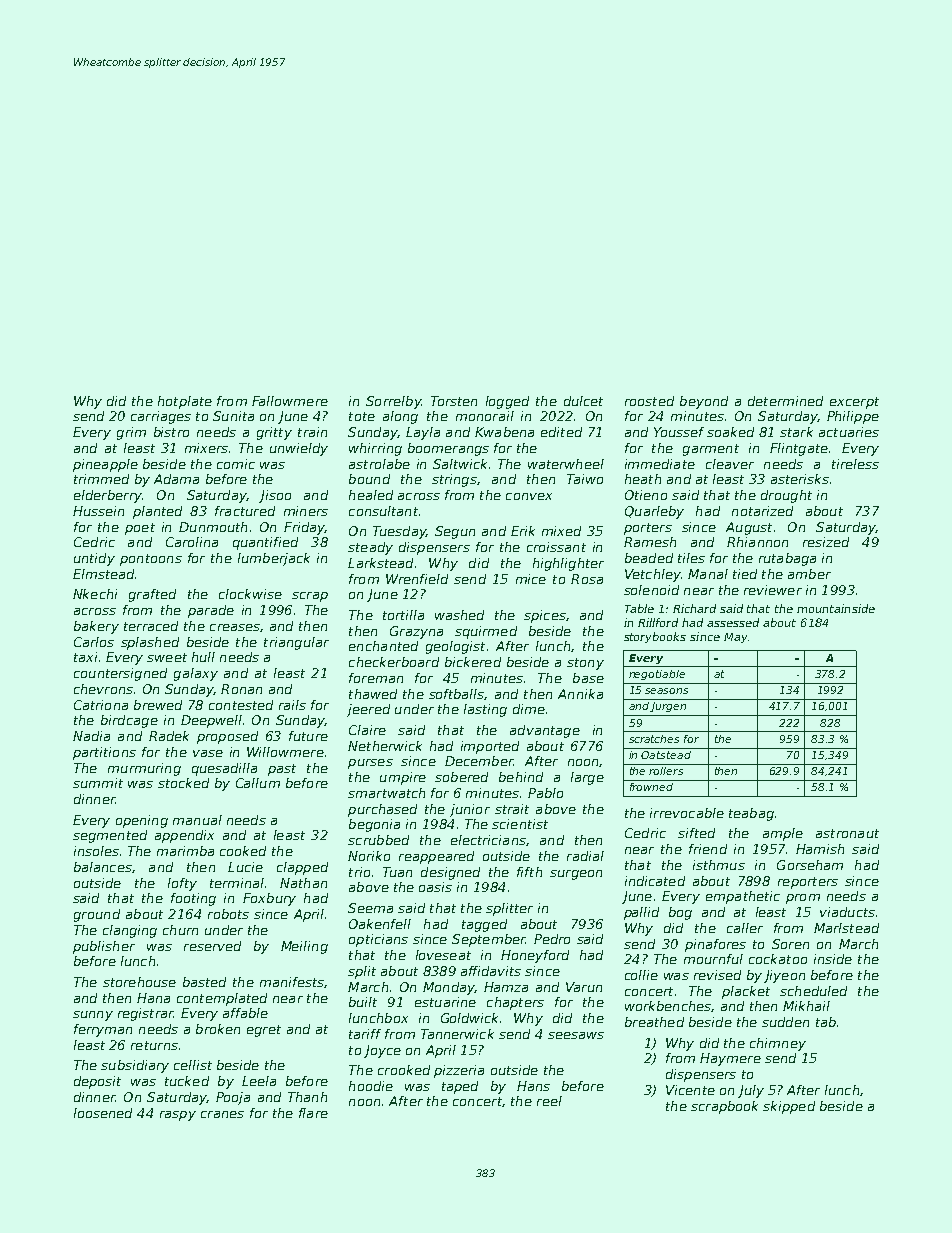  What do you see at coordinates (507, 402) in the screenshot?
I see `logged` at bounding box center [507, 402].
